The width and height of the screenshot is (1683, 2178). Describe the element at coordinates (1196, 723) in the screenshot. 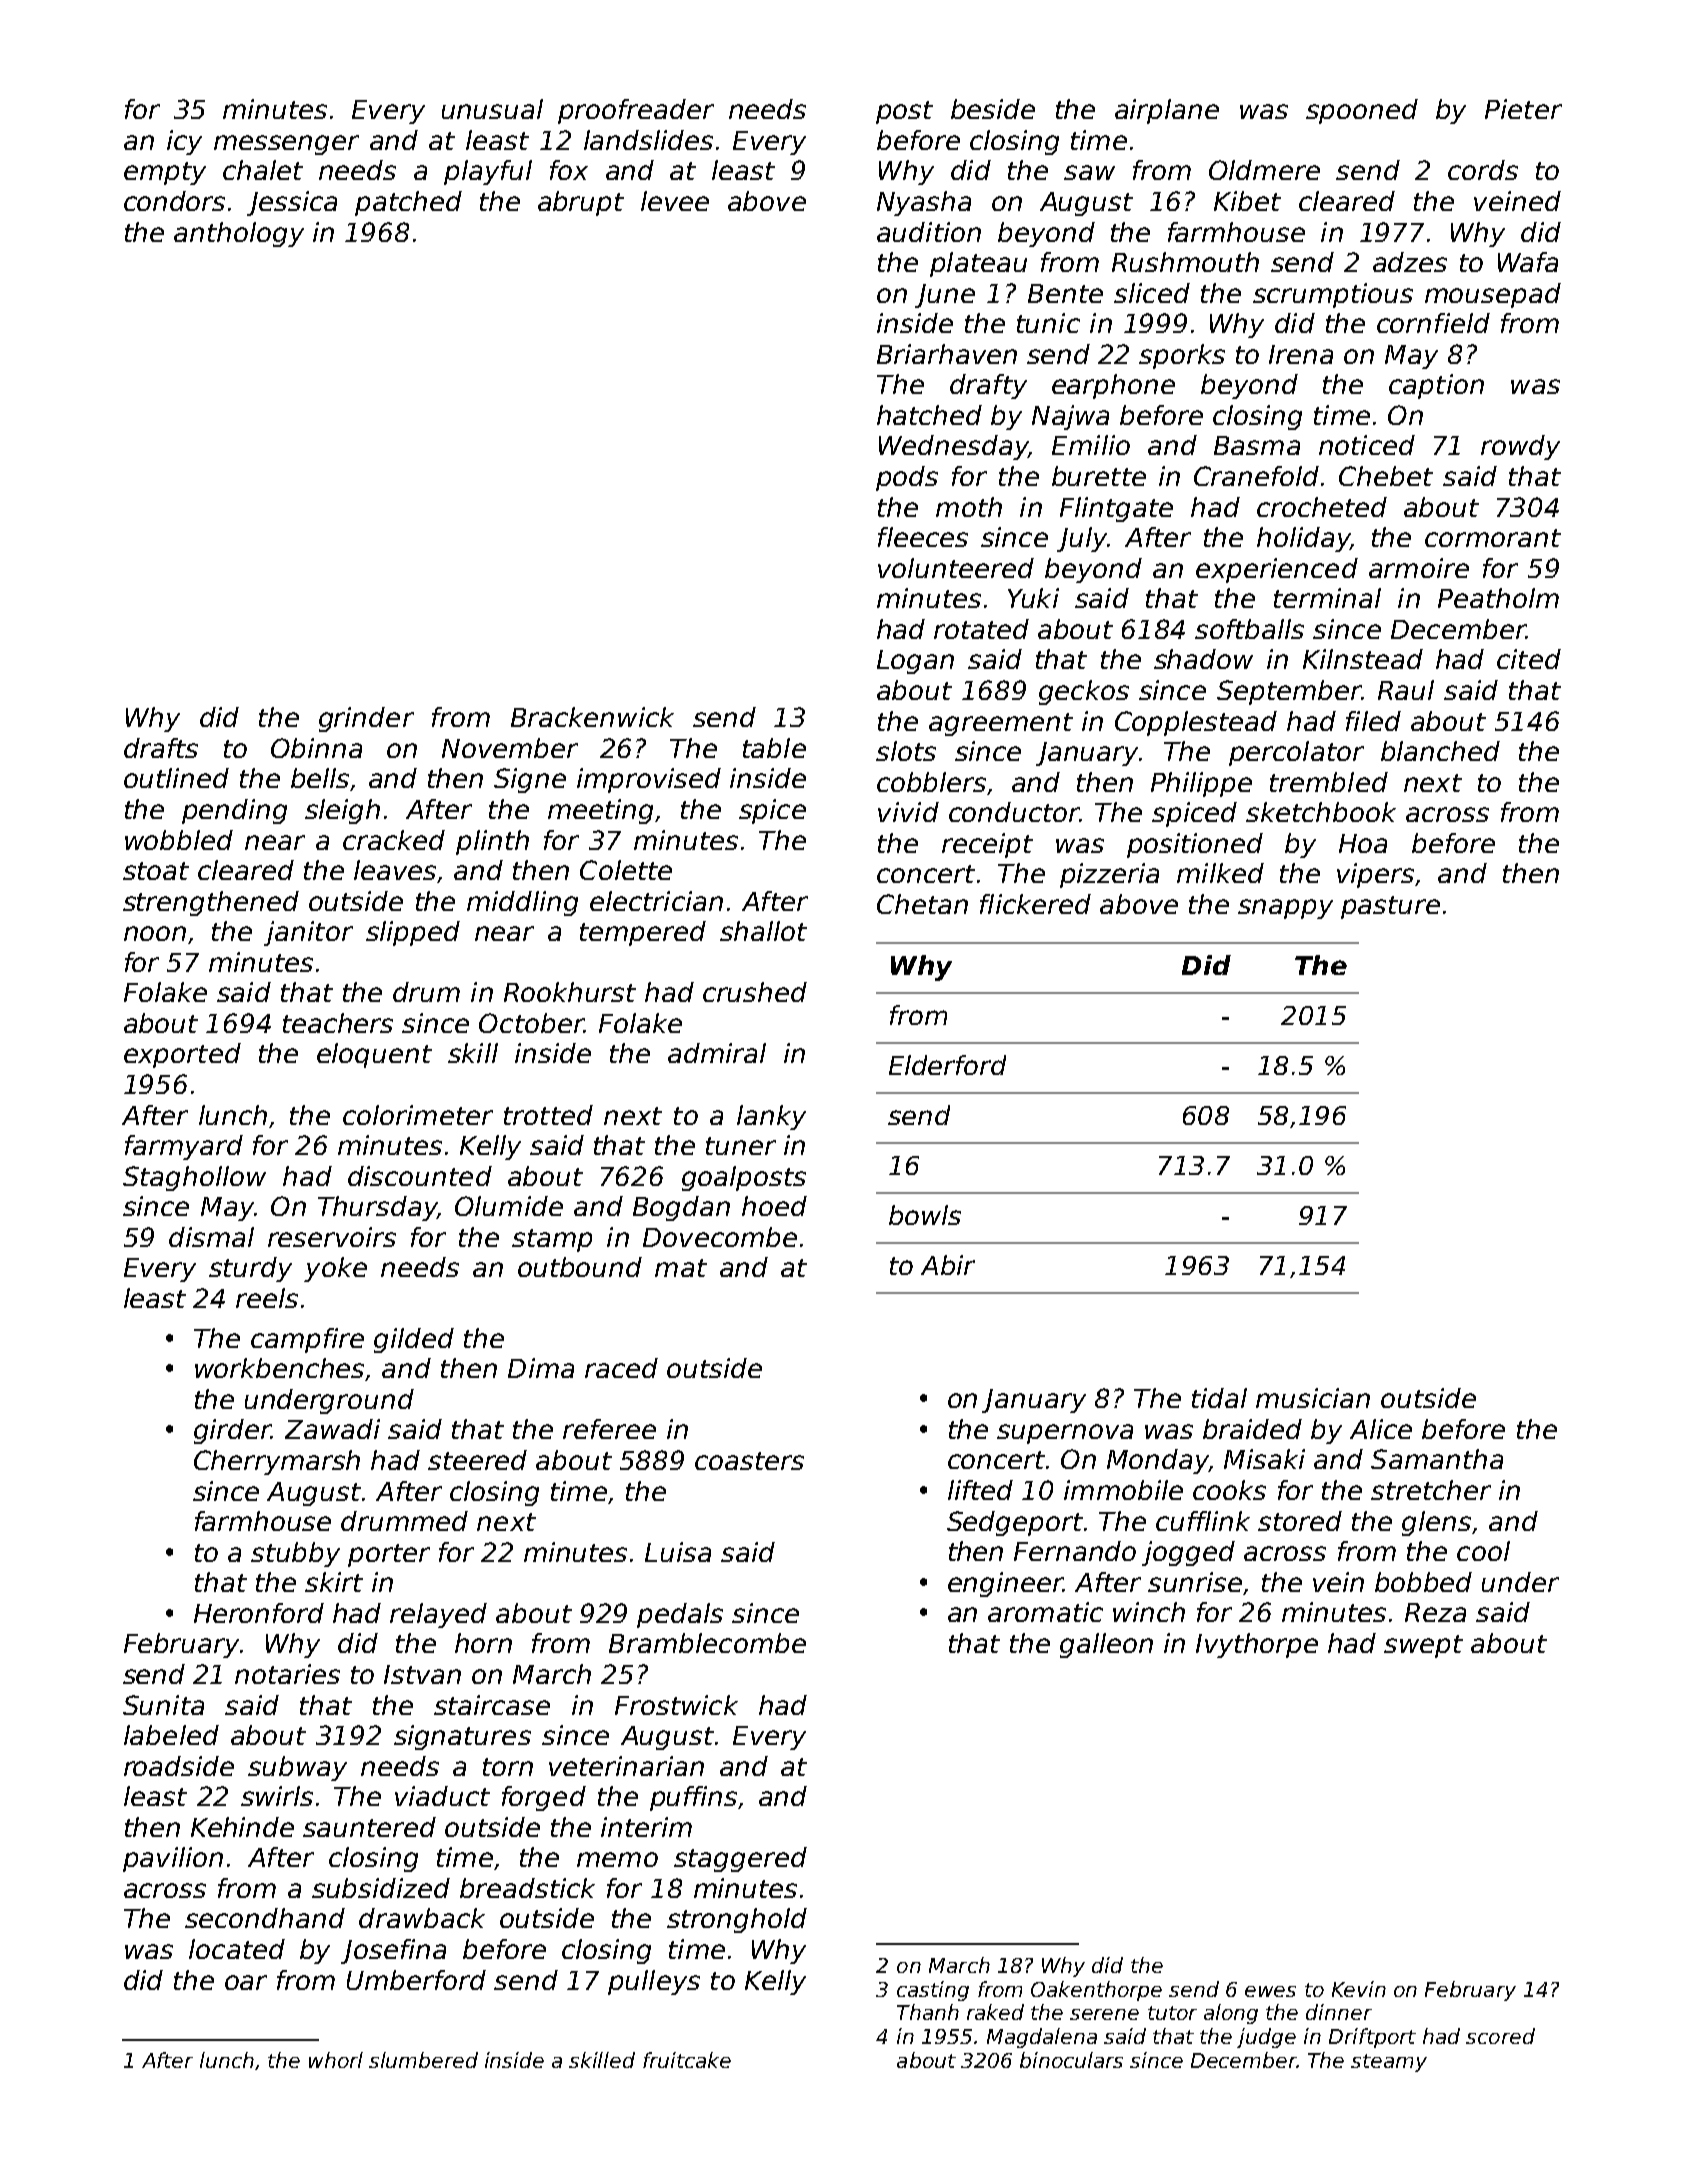

I see `Copplestead` at that location.
